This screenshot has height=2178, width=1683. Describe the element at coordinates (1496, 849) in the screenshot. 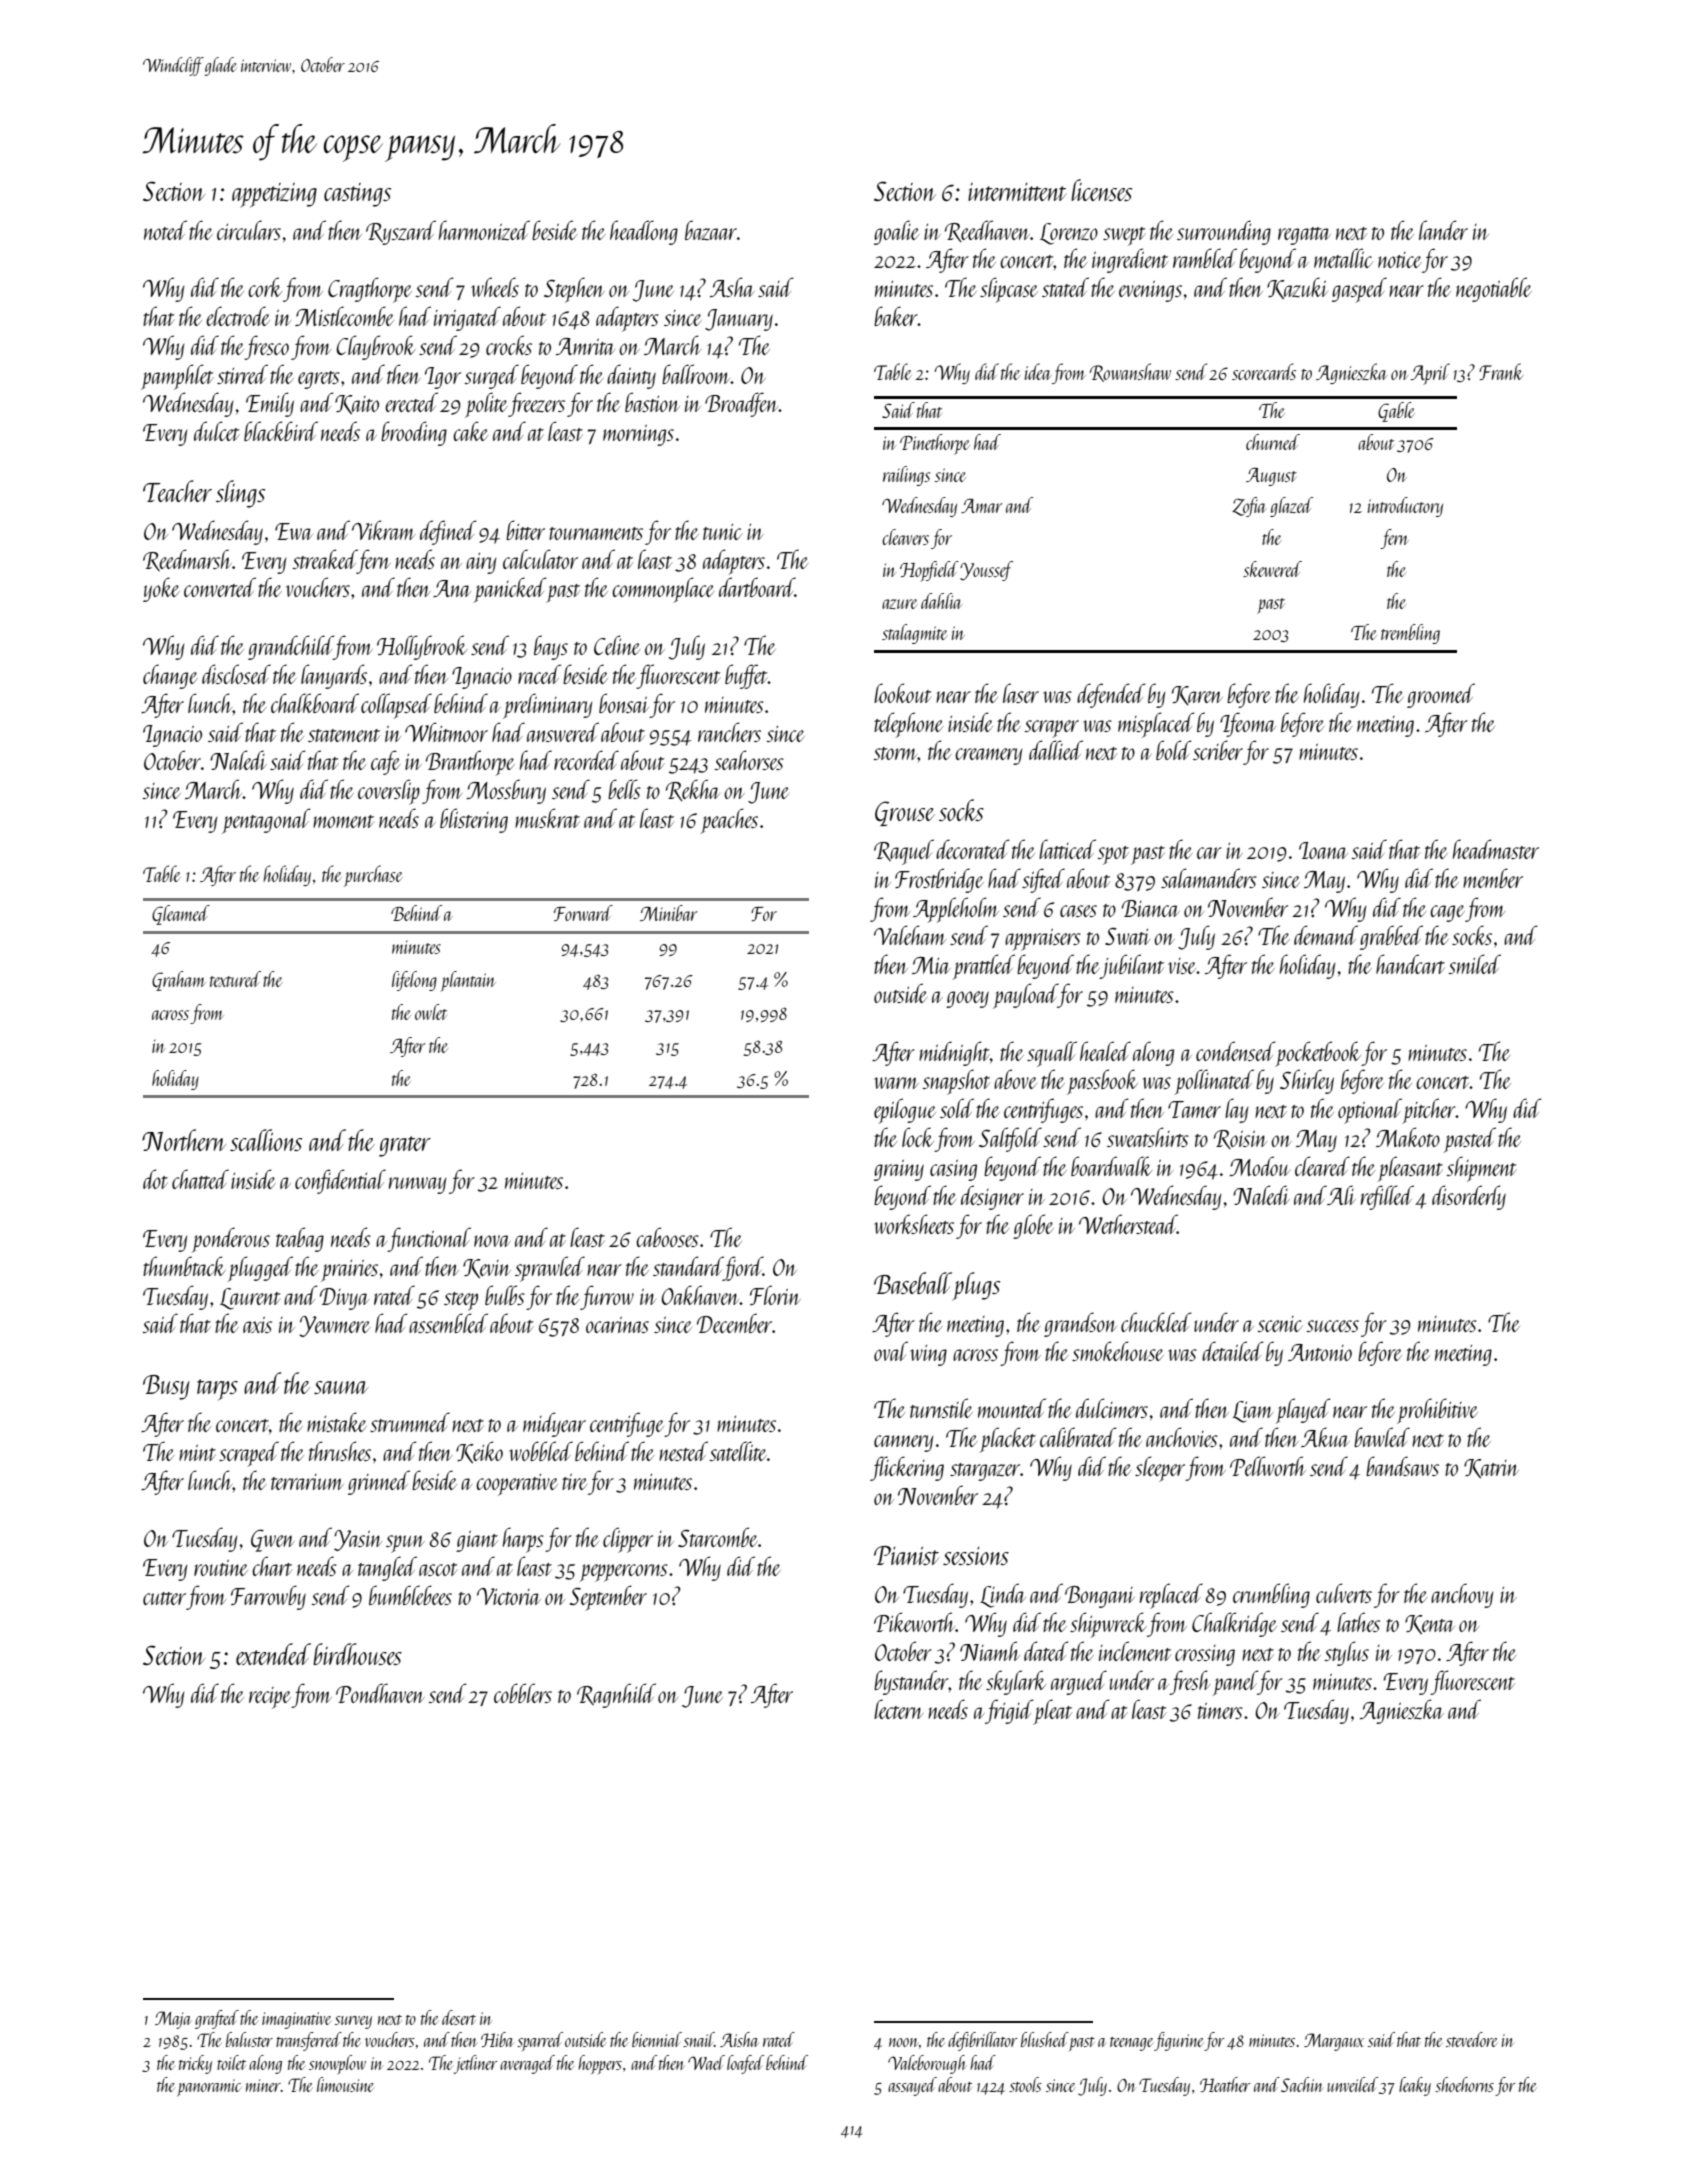

I see `headmaster` at that location.
